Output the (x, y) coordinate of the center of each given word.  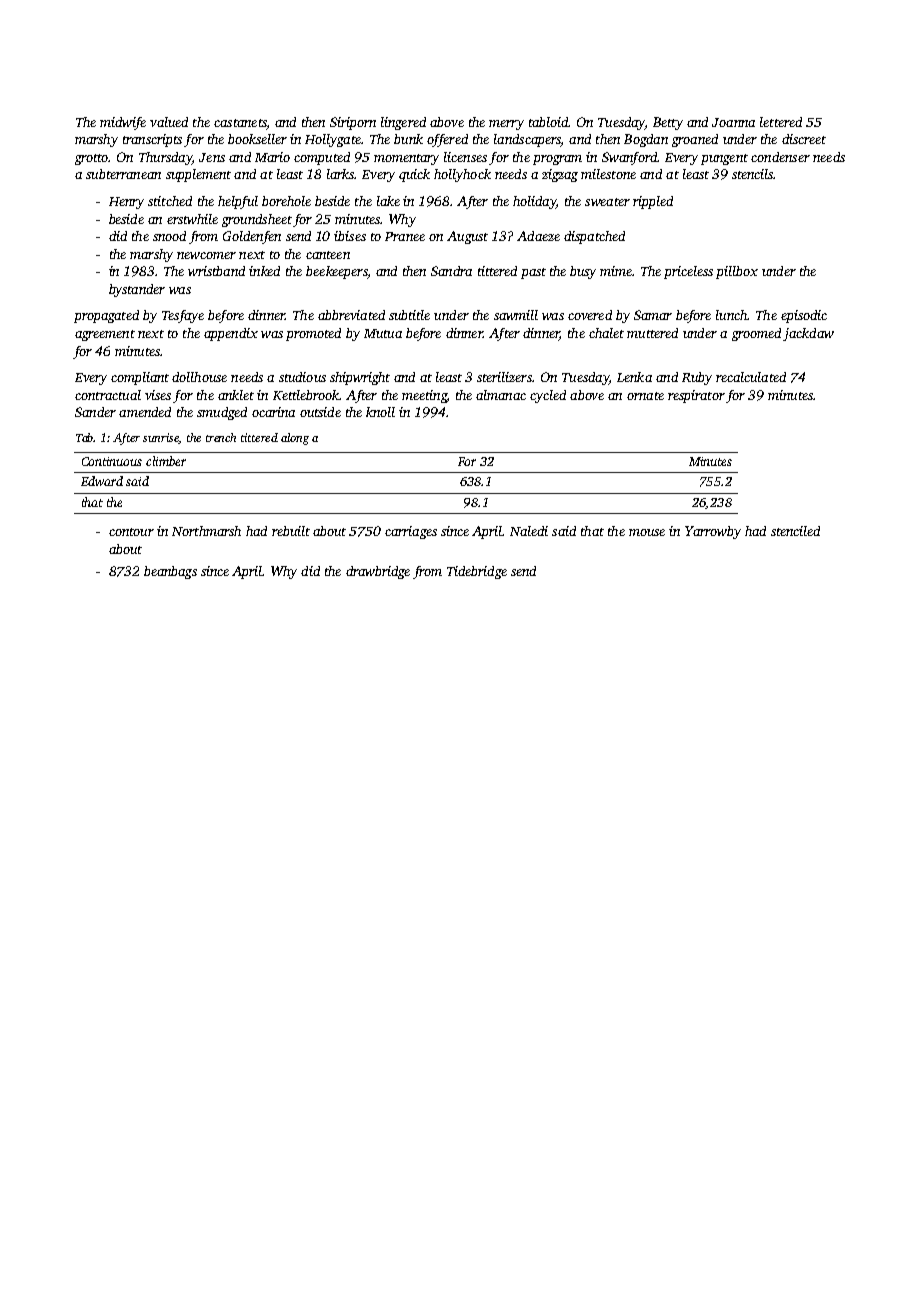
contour (131, 532)
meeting (424, 396)
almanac (501, 395)
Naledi (529, 531)
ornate (645, 396)
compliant (140, 378)
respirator (696, 396)
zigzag (560, 175)
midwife (123, 123)
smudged (222, 413)
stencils (752, 174)
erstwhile (192, 219)
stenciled (795, 531)
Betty (668, 123)
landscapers (527, 140)
